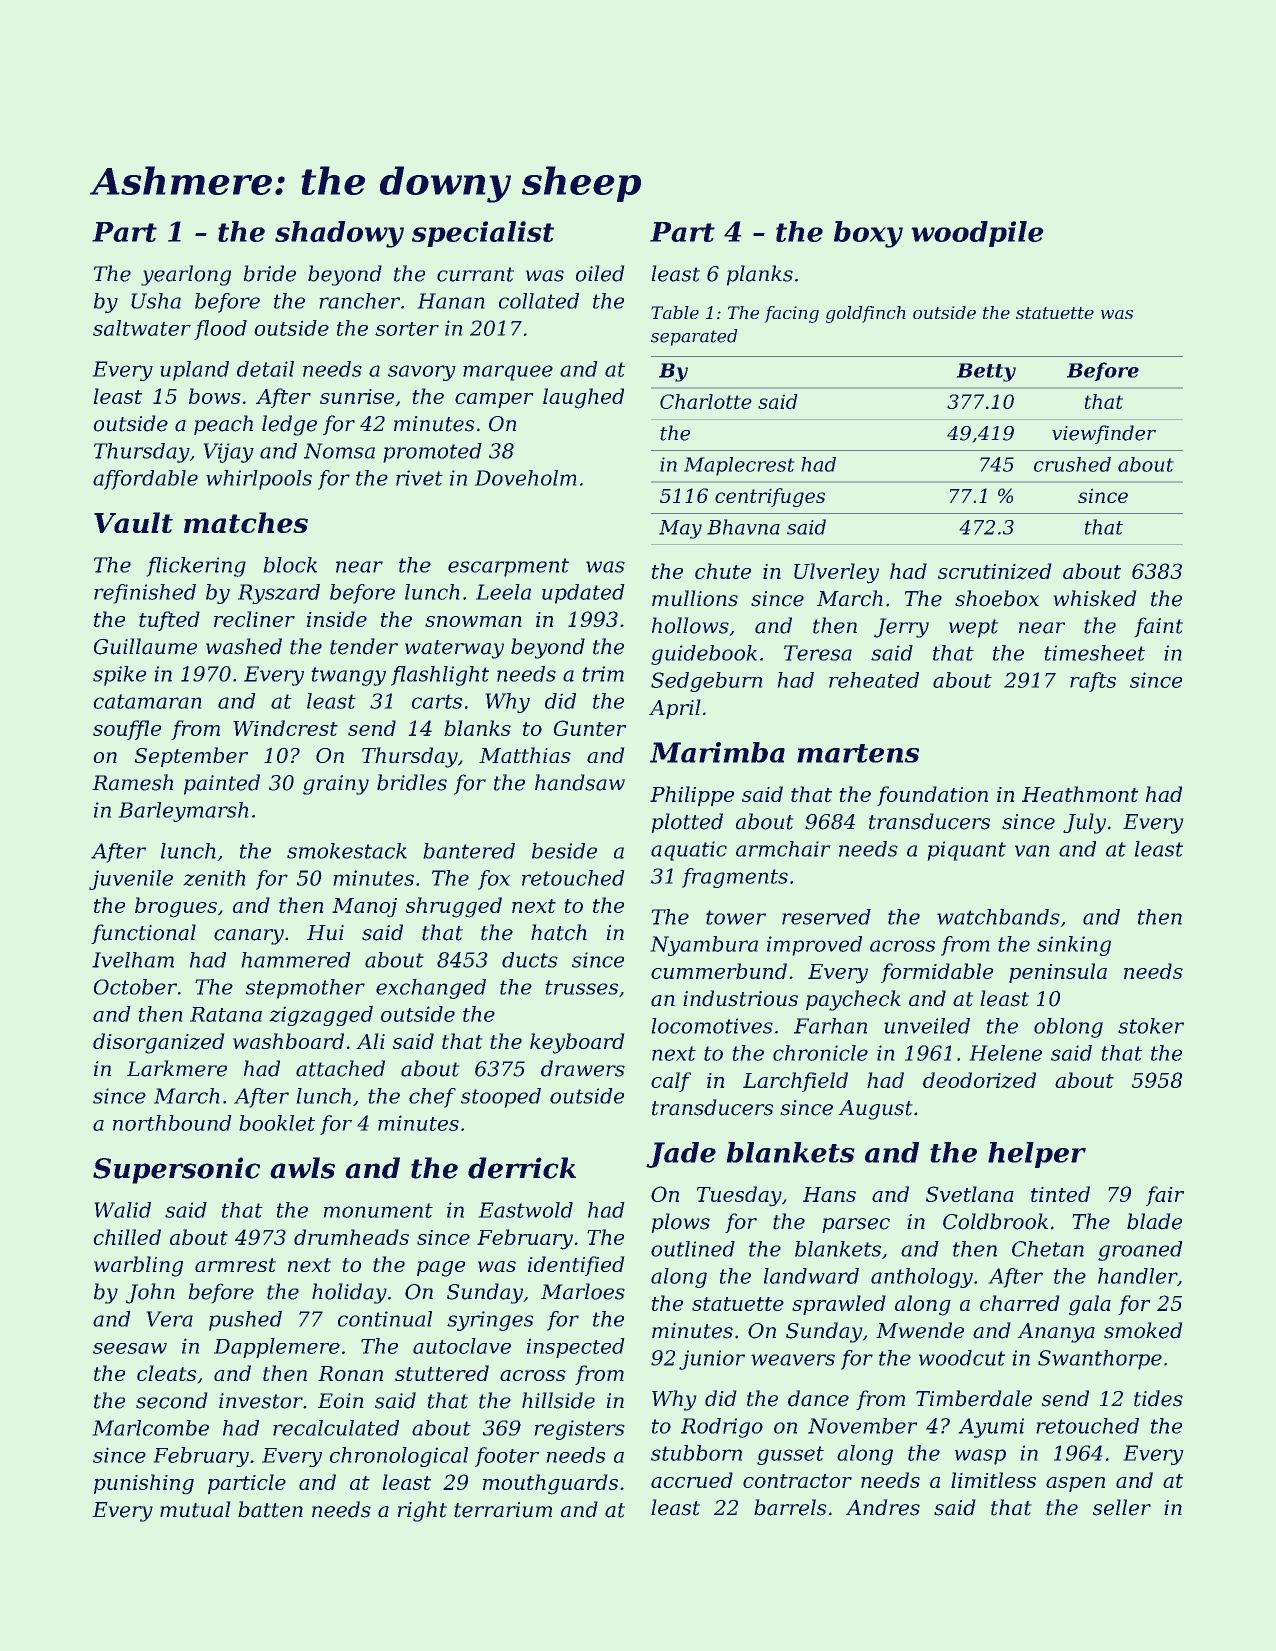 This screenshot has height=1651, width=1276. I want to click on gusset, so click(790, 1455).
